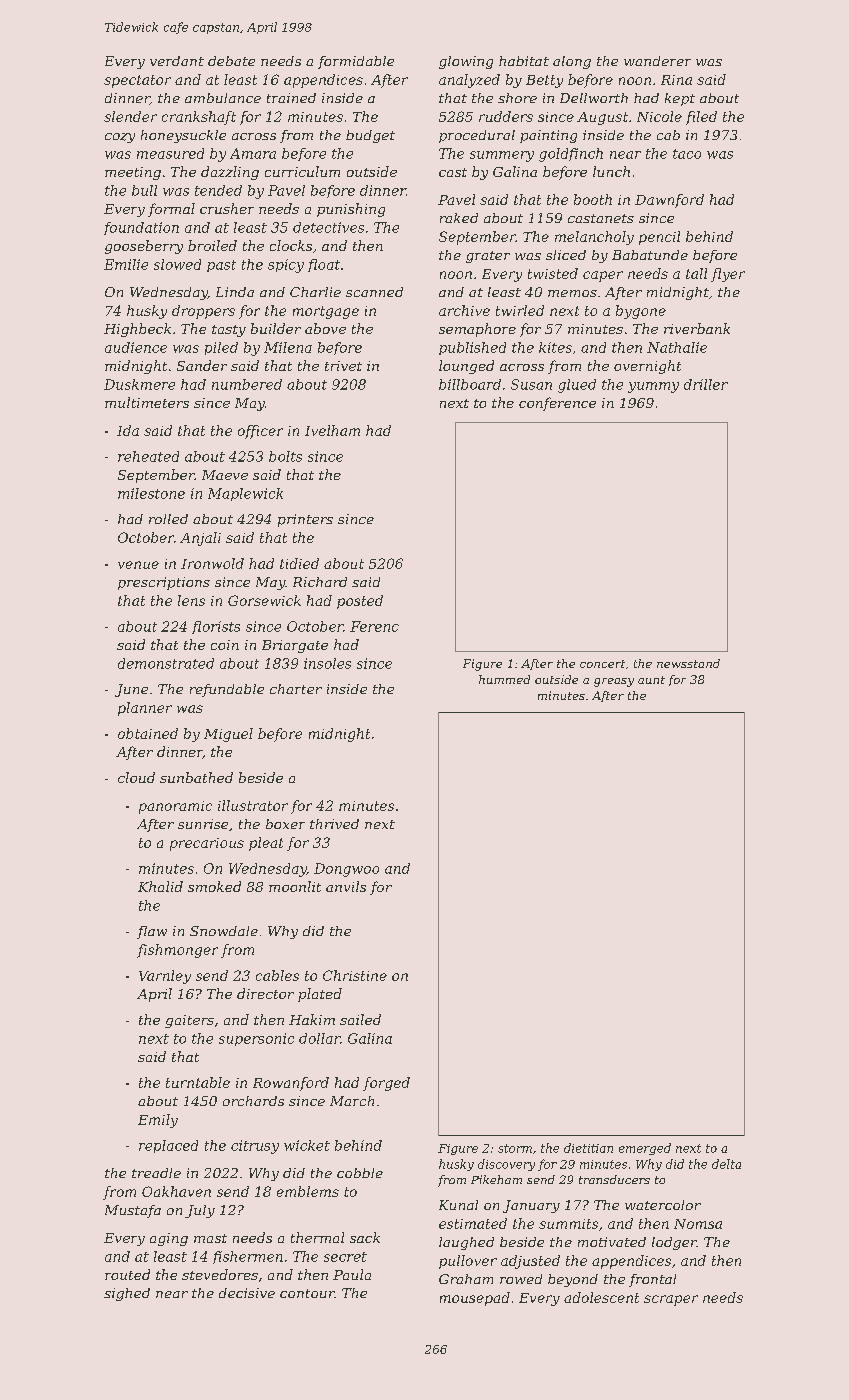 The image size is (849, 1400). Describe the element at coordinates (224, 931) in the screenshot. I see `Snowdale` at that location.
